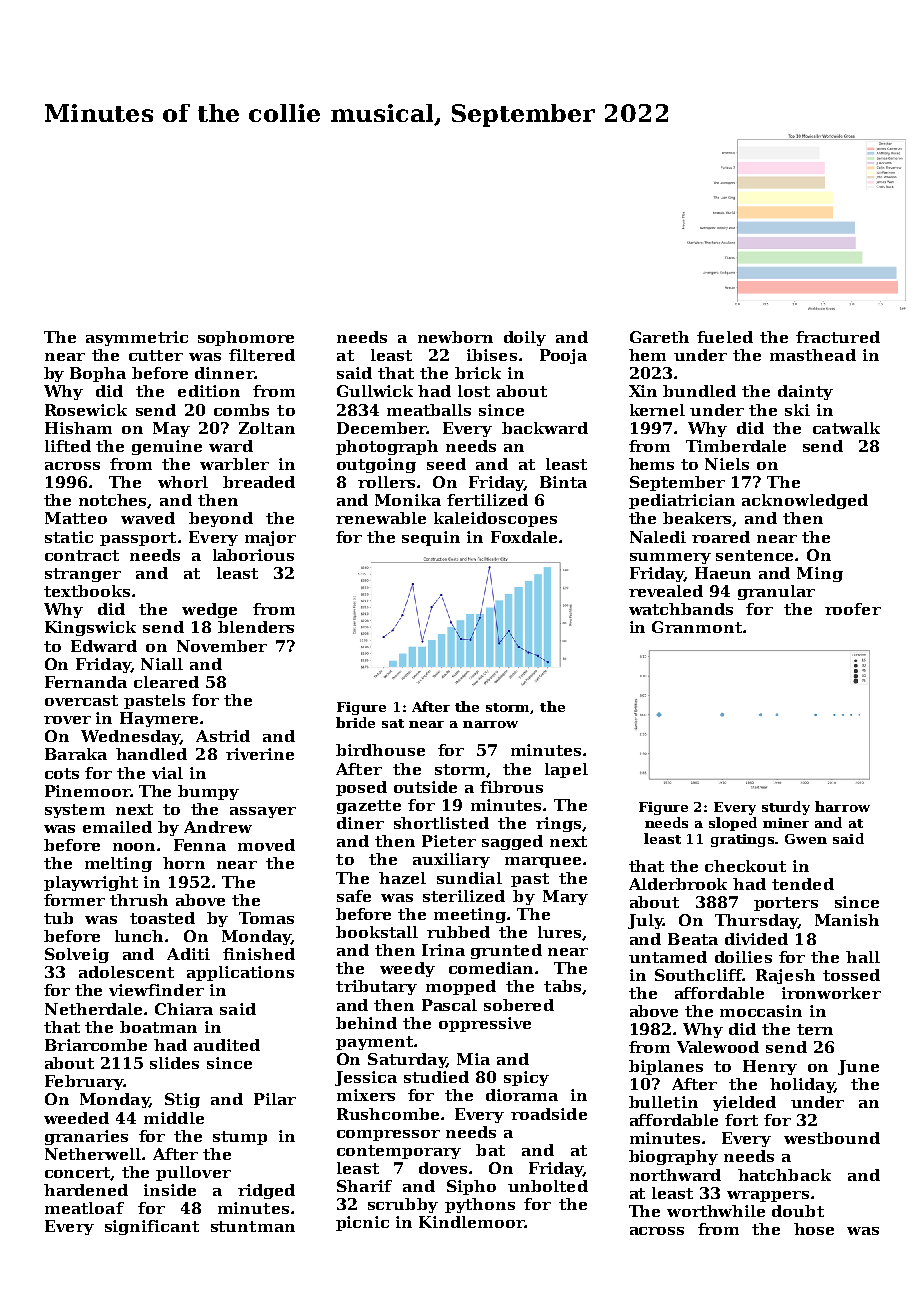 This document has height=1308, width=924. Describe the element at coordinates (797, 410) in the document. I see `ski` at that location.
